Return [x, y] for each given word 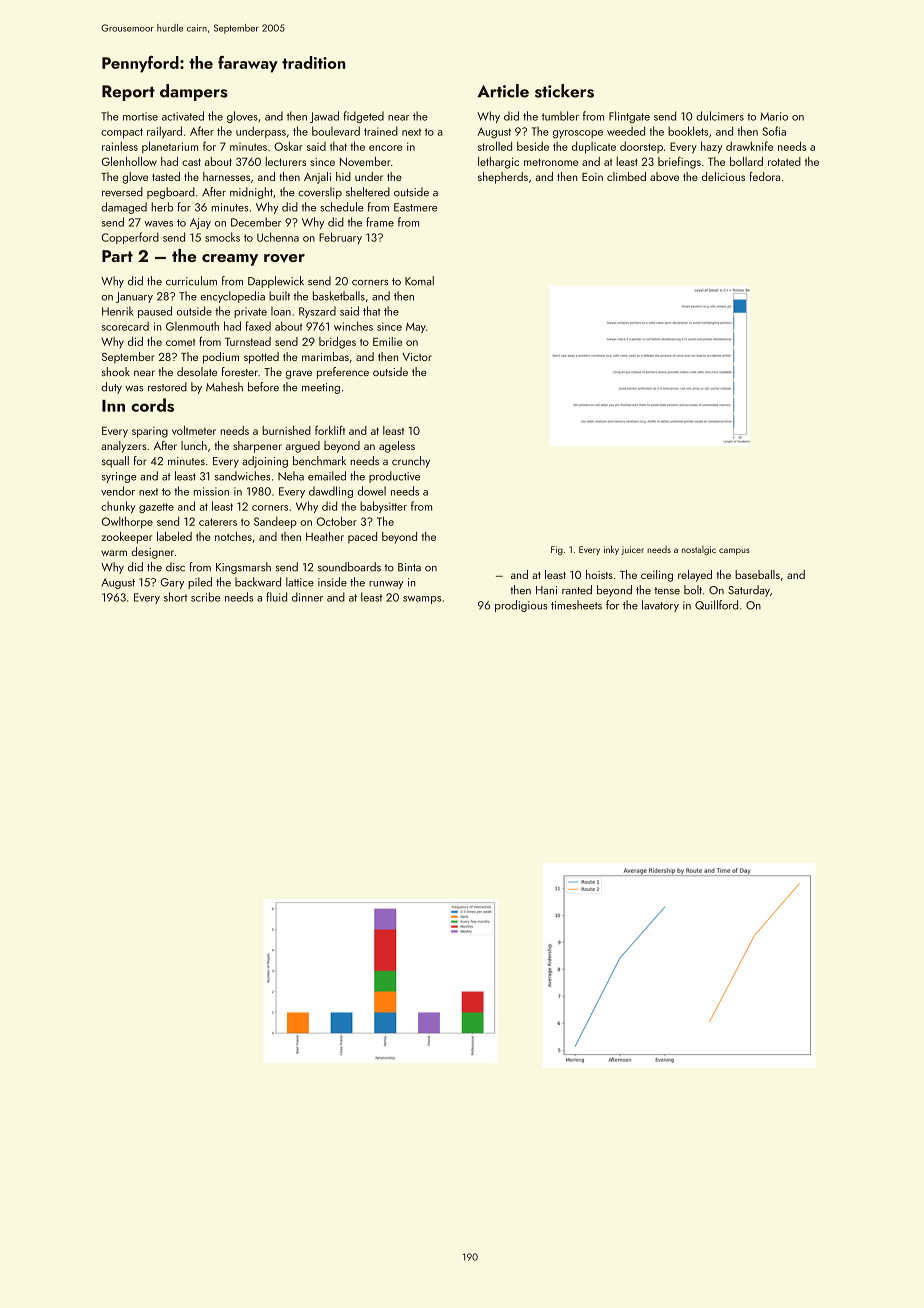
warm [114, 553]
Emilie [387, 341]
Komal [419, 281]
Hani [546, 590]
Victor [417, 357]
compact [122, 133]
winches [353, 326]
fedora [764, 176]
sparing [150, 432]
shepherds [503, 178]
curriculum [191, 281]
